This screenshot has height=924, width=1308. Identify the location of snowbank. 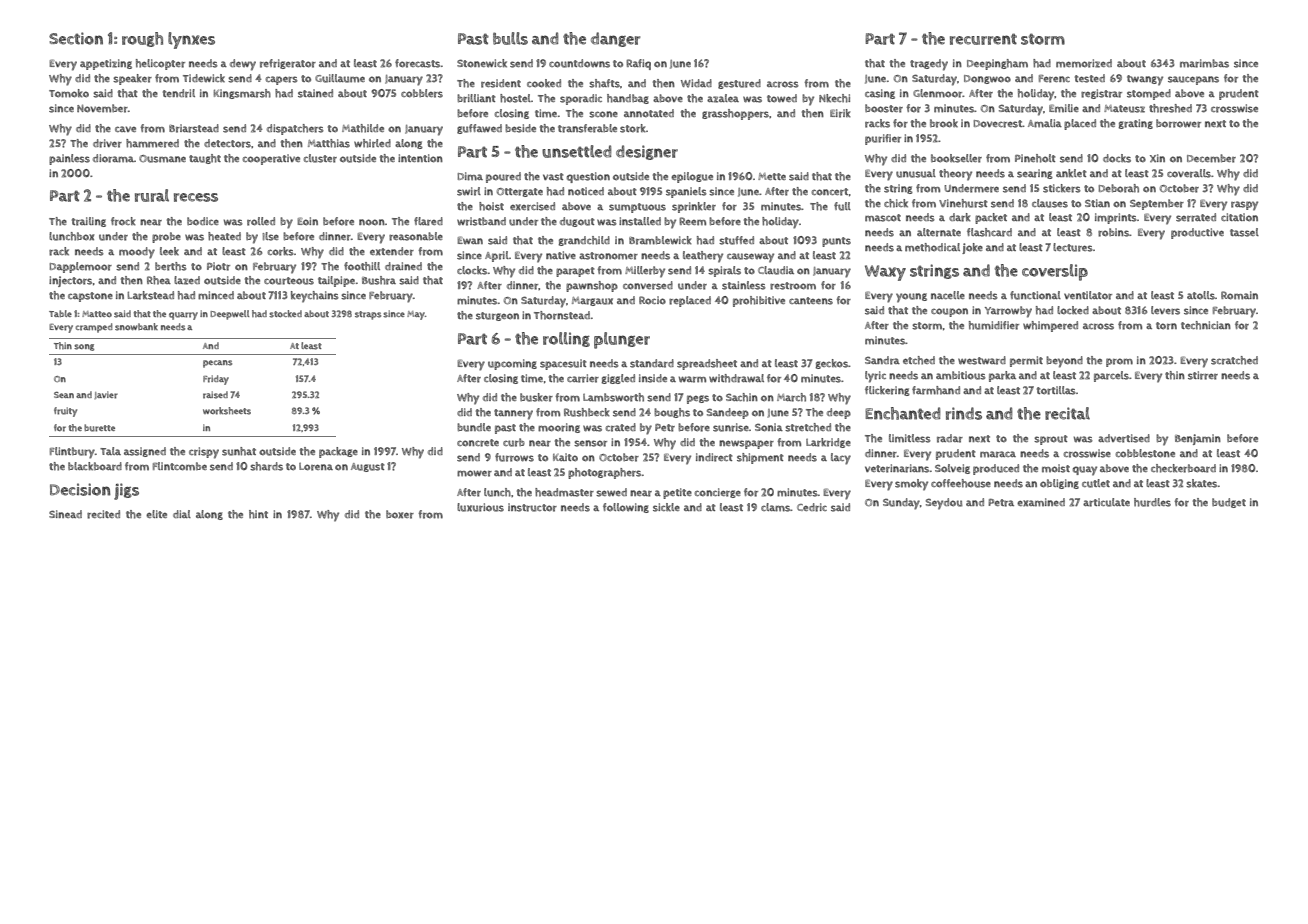
(136, 327).
